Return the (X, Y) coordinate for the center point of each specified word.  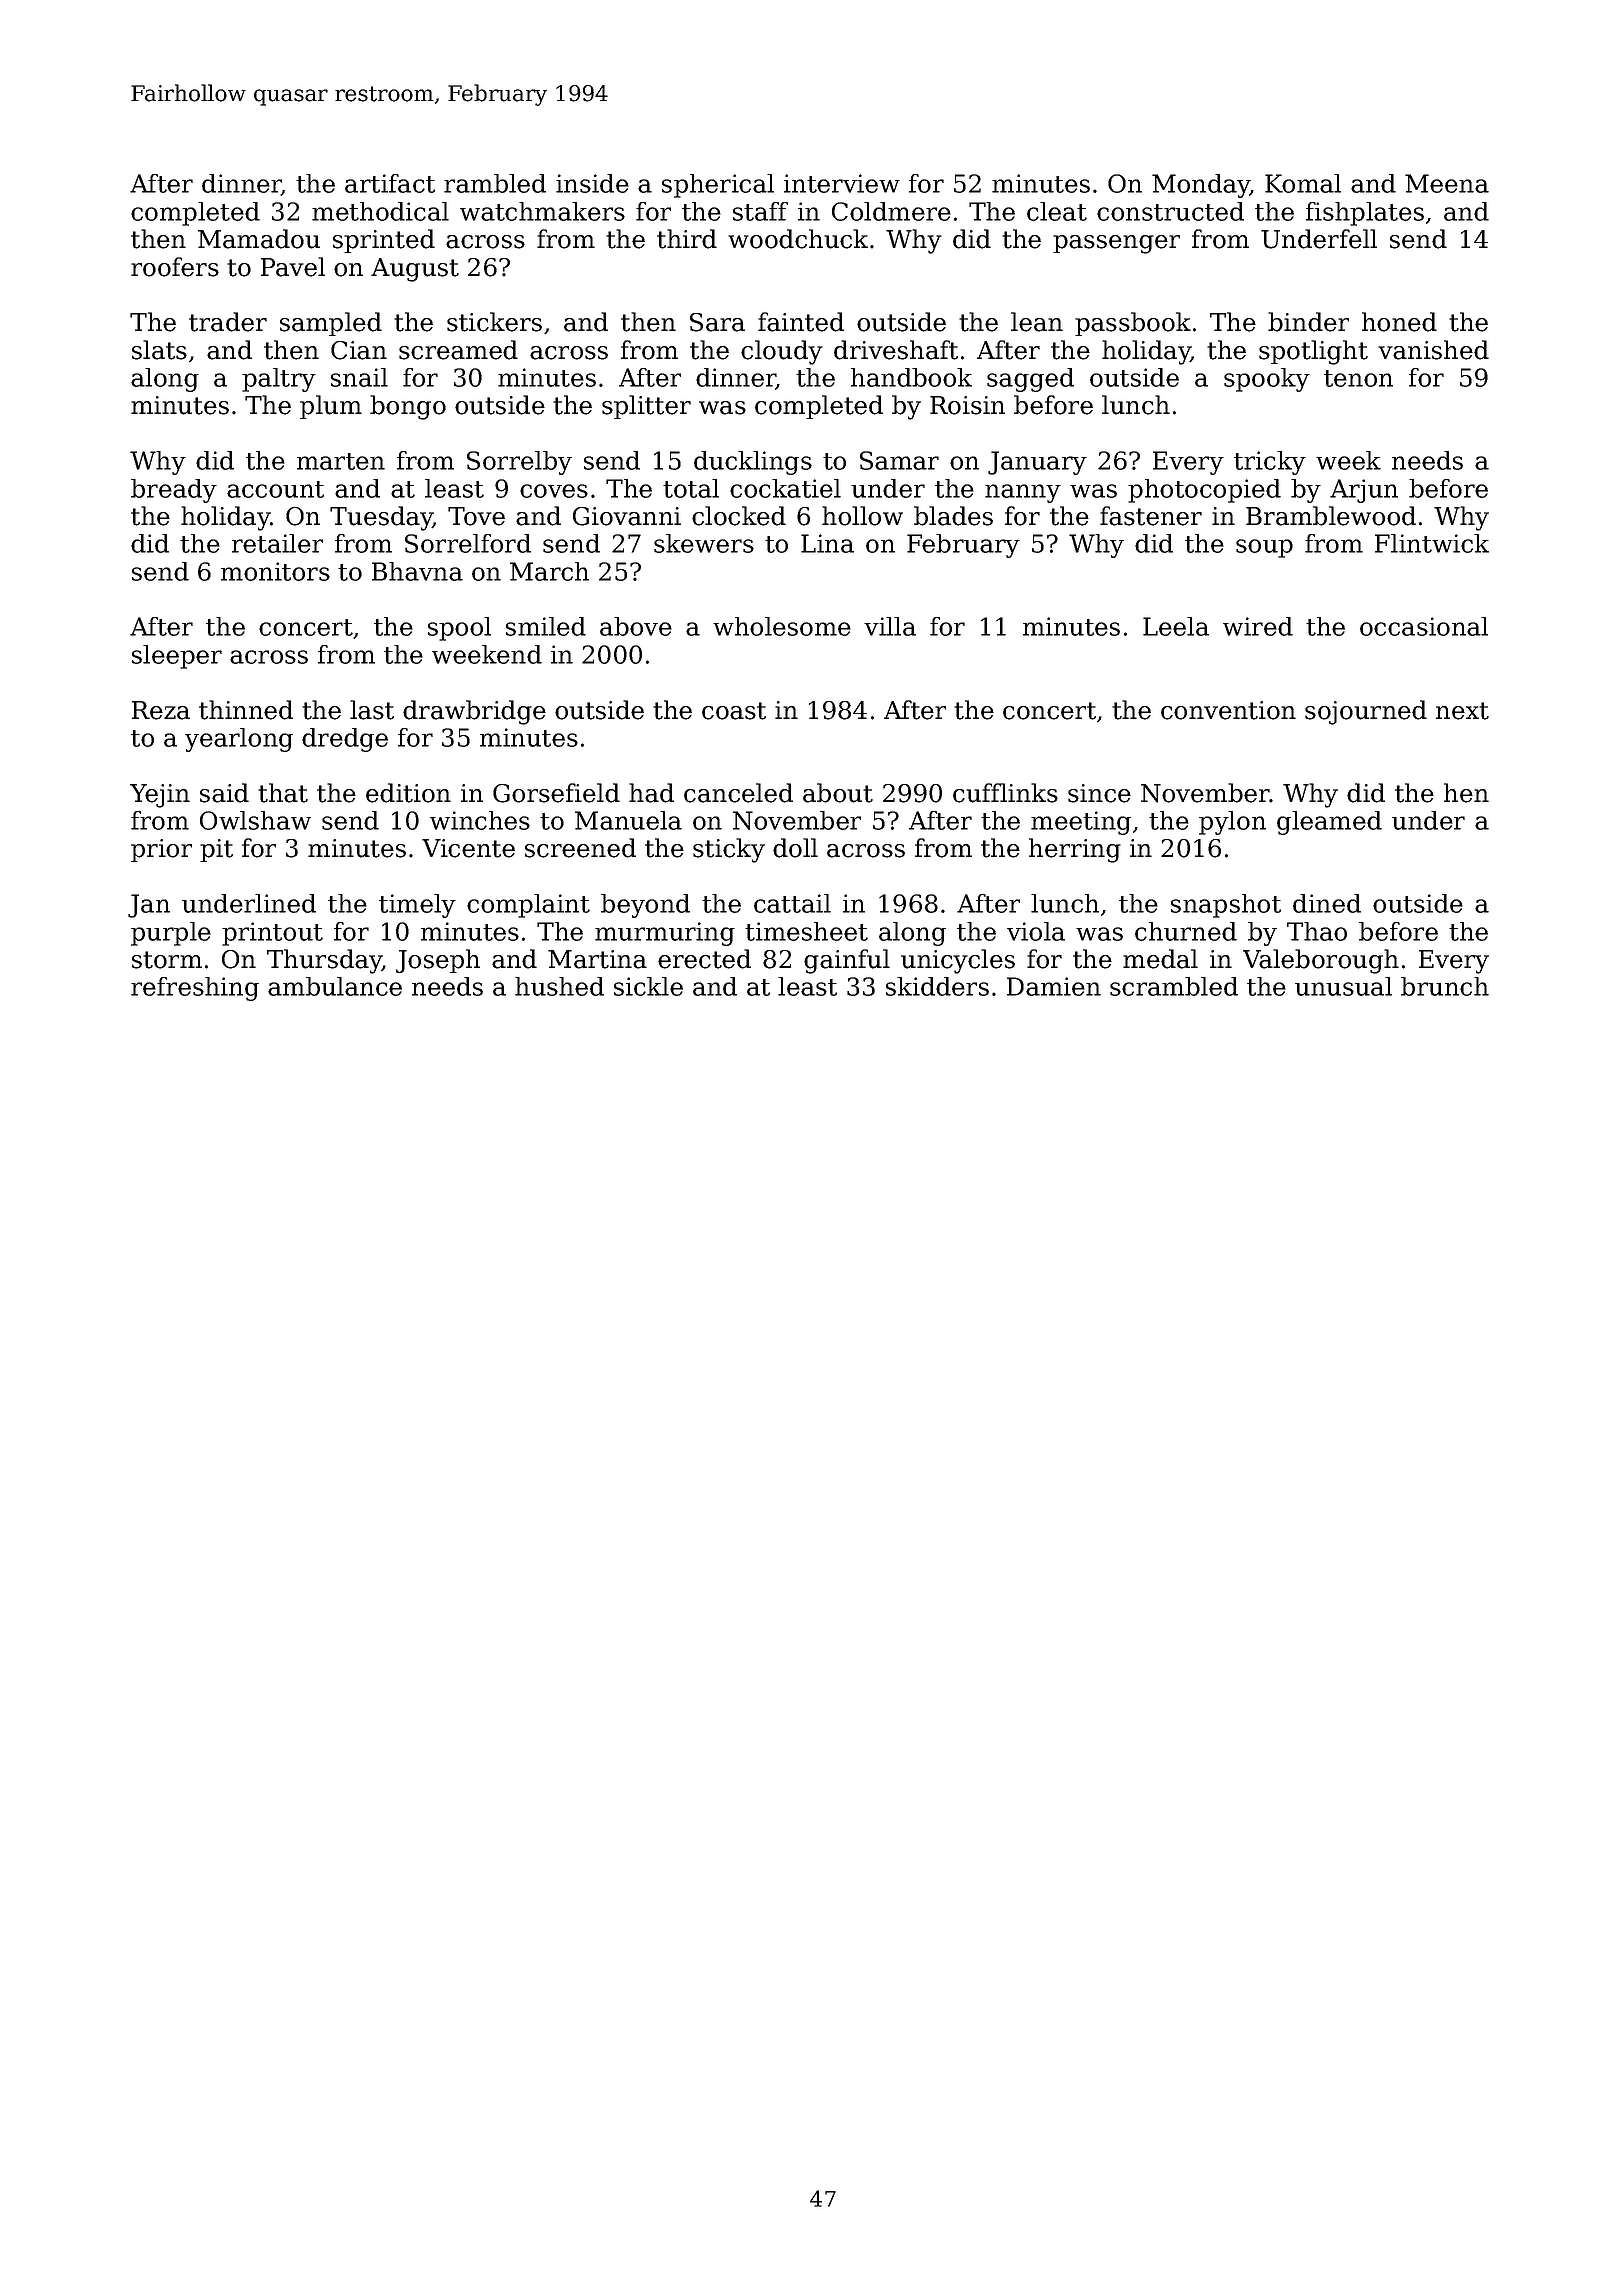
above (636, 626)
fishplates (1365, 214)
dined (1327, 903)
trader (228, 322)
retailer (277, 543)
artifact (390, 183)
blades (953, 516)
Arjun (1364, 491)
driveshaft (896, 350)
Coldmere (891, 211)
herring (1075, 850)
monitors (275, 571)
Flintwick (1432, 543)
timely (417, 906)
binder (1308, 322)
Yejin (160, 796)
